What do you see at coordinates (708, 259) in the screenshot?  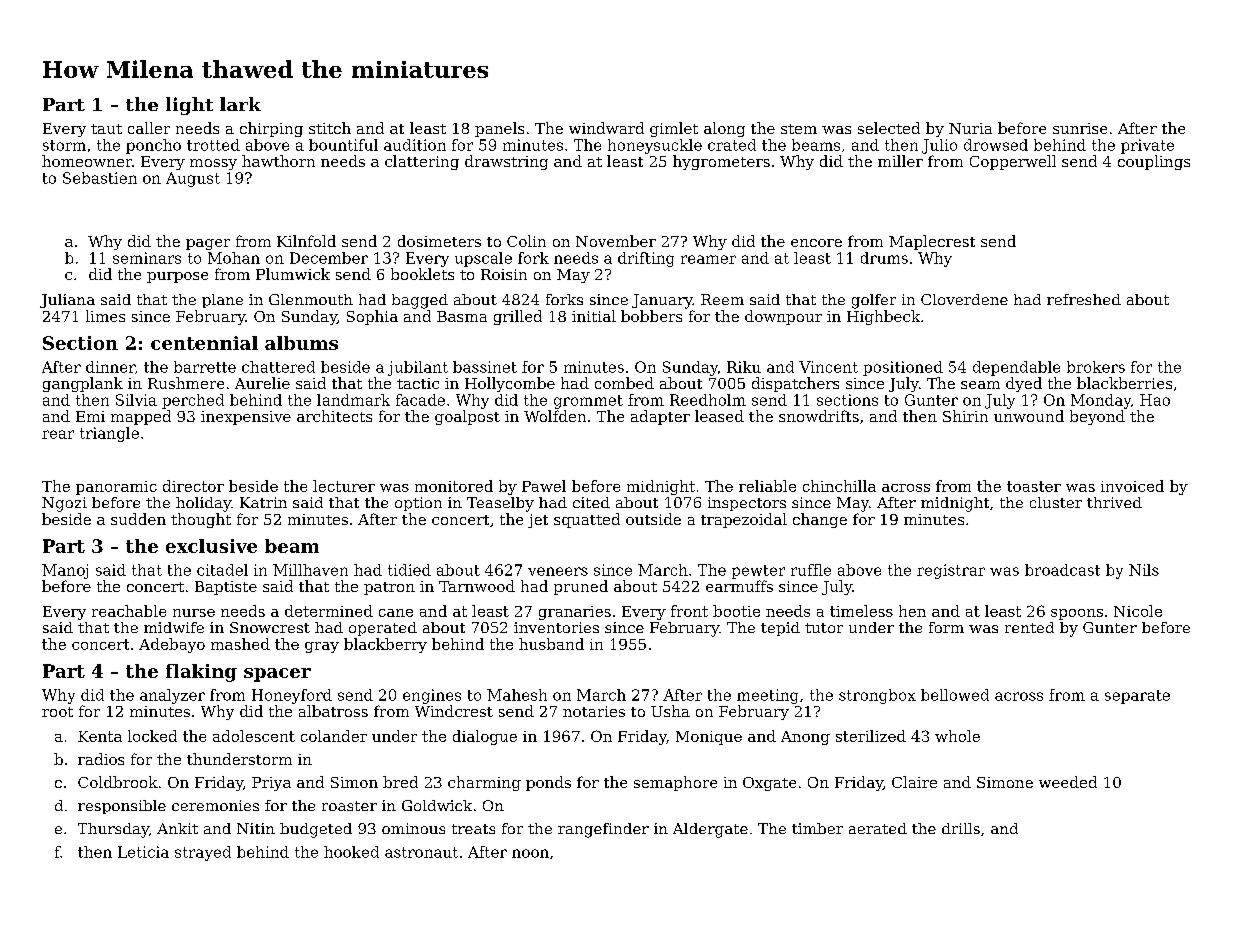 I see `reamer` at bounding box center [708, 259].
